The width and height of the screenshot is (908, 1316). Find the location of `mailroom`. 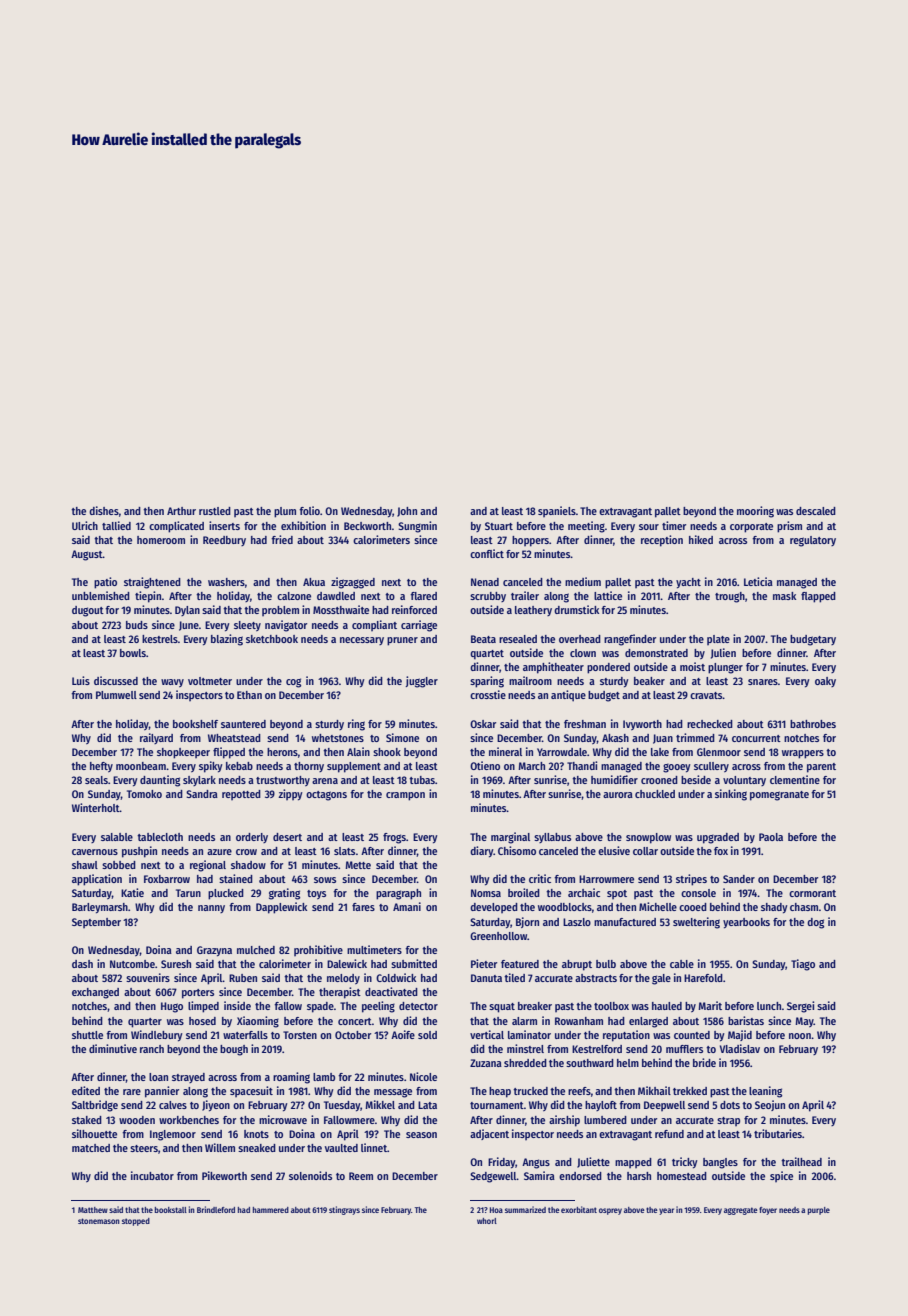

mailroom is located at coordinates (530, 680).
